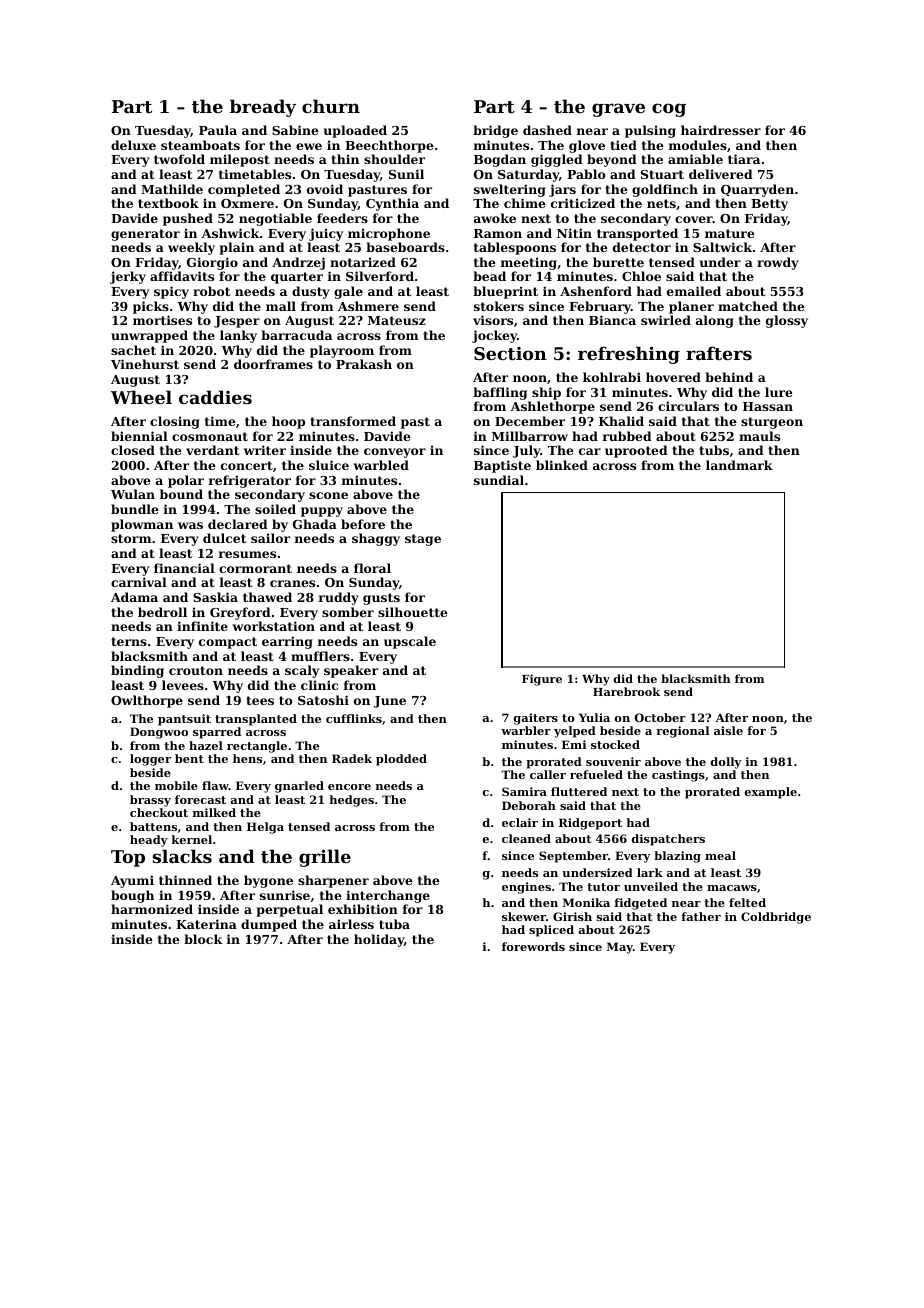 This screenshot has height=1308, width=924. What do you see at coordinates (381, 465) in the screenshot?
I see `warbled` at bounding box center [381, 465].
